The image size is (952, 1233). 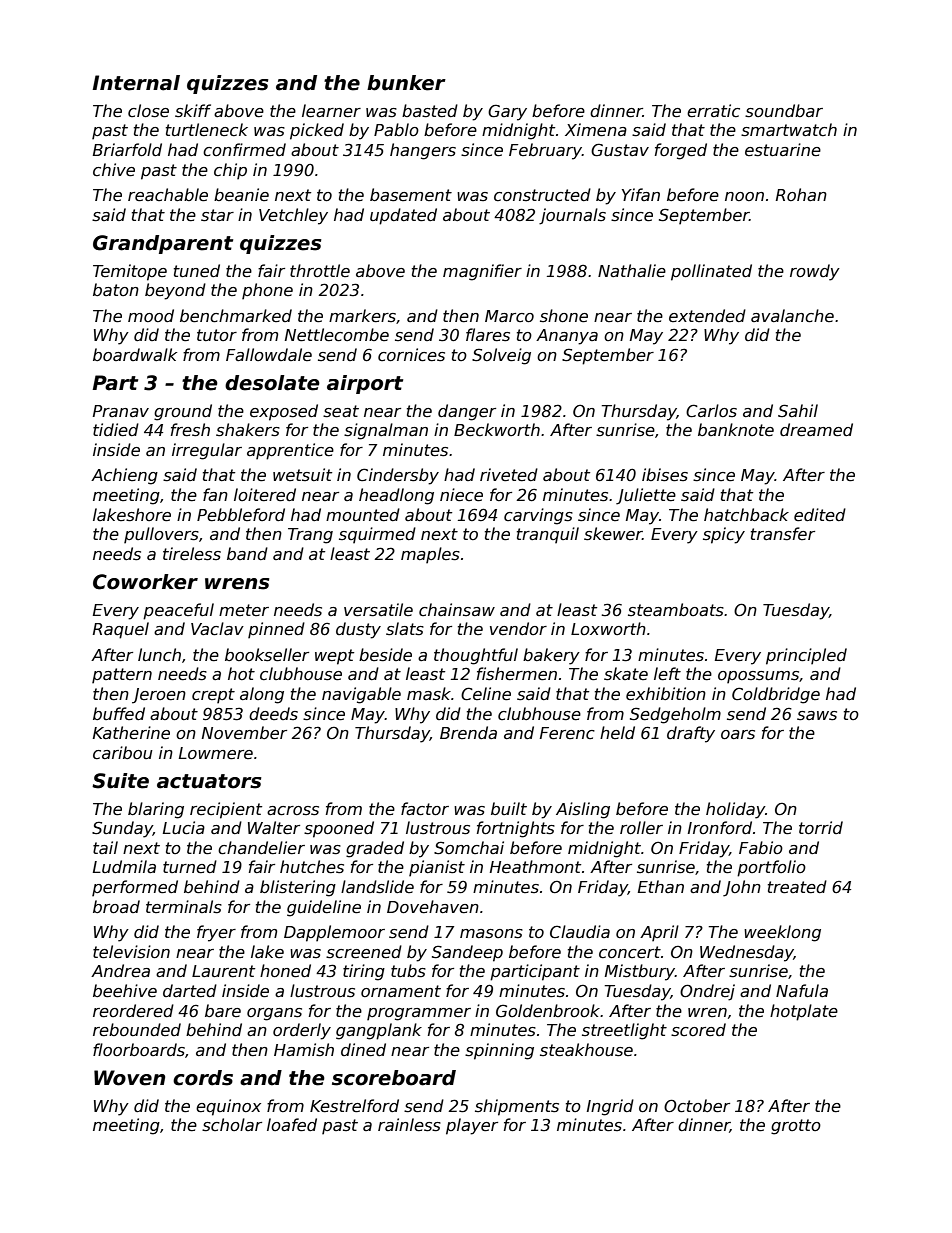 What do you see at coordinates (488, 335) in the screenshot?
I see `flares` at bounding box center [488, 335].
